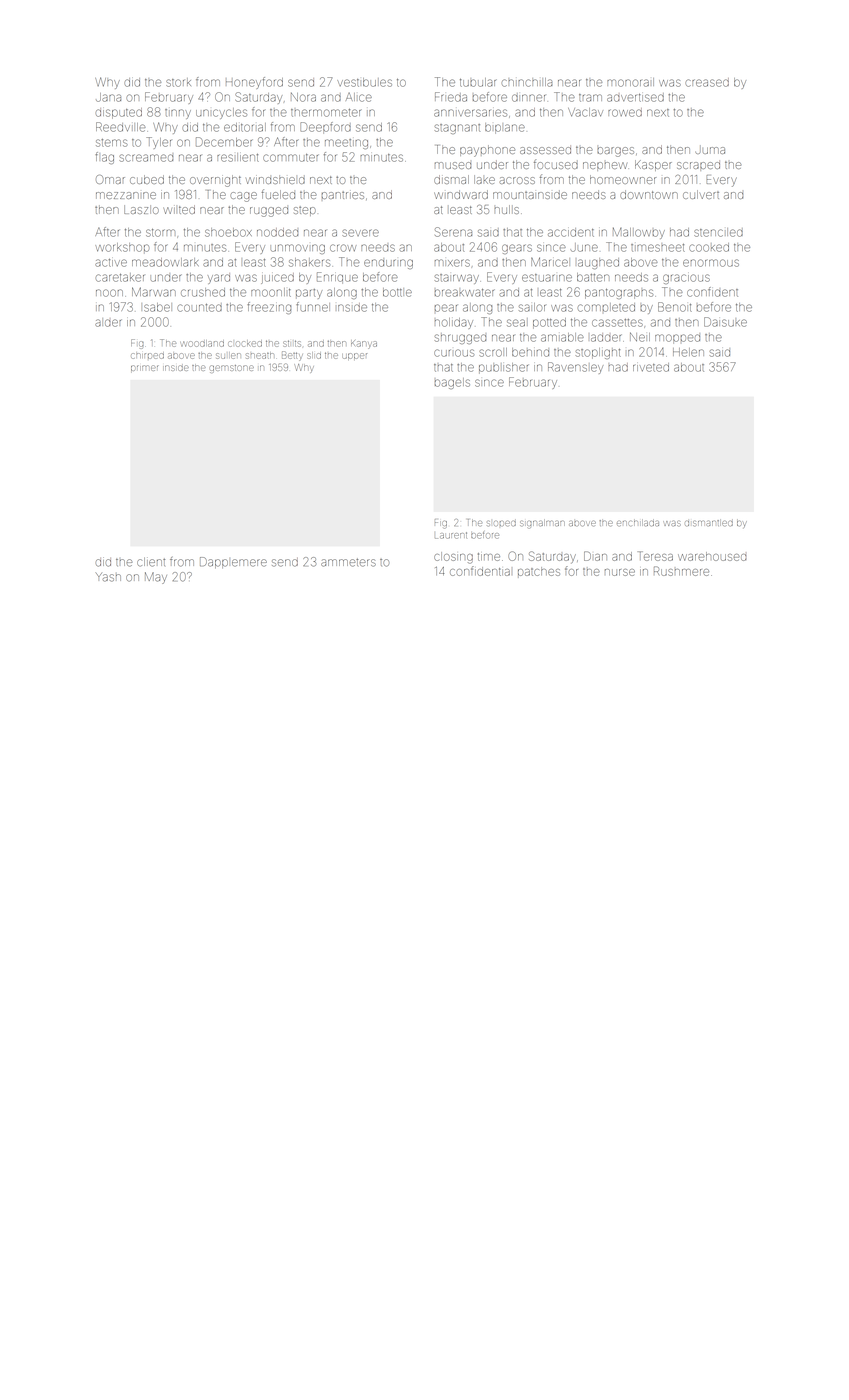 The width and height of the image is (849, 1400). What do you see at coordinates (233, 562) in the image?
I see `Dapplemere` at bounding box center [233, 562].
